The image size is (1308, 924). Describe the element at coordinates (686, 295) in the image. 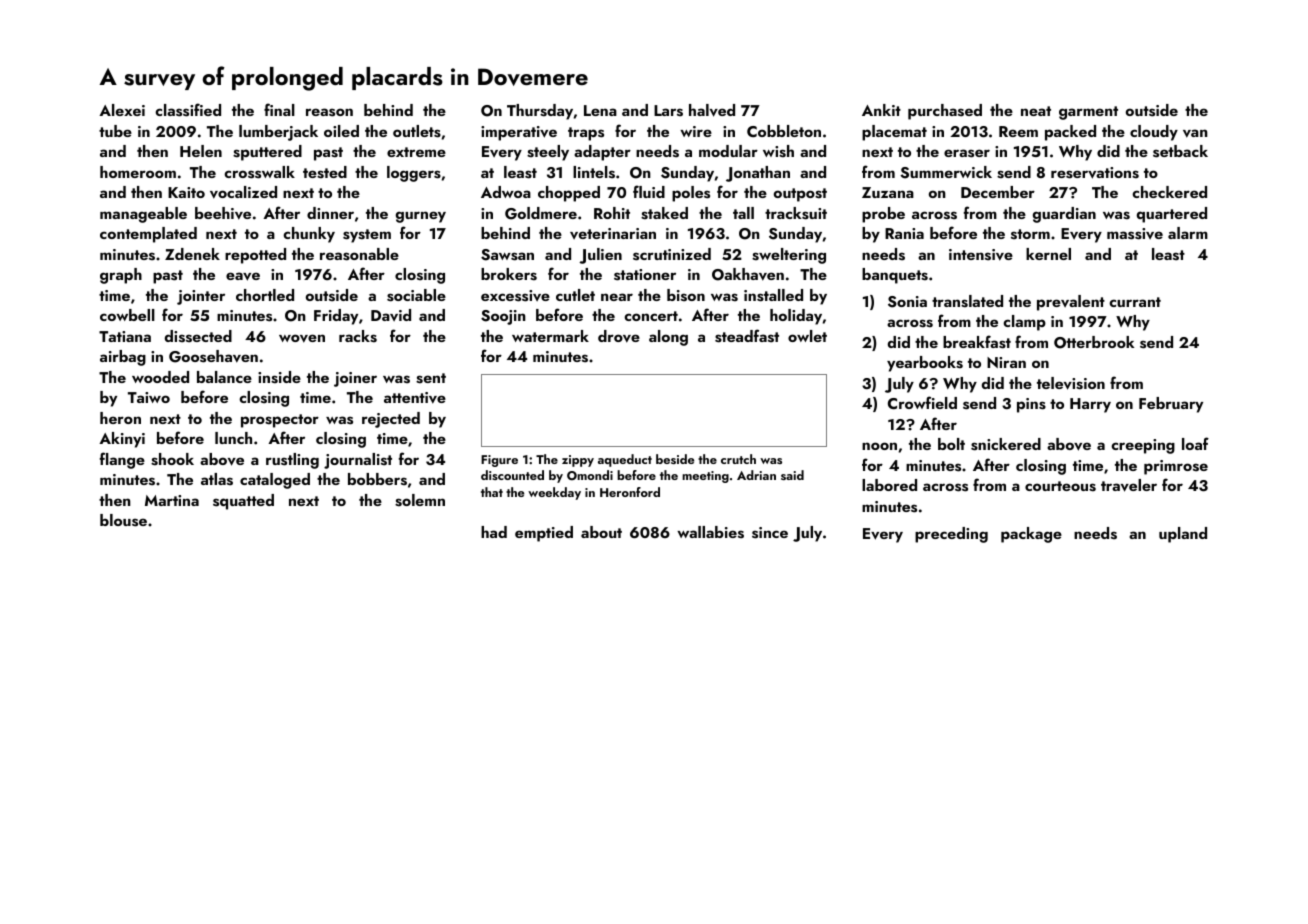

I see `bison` at that location.
